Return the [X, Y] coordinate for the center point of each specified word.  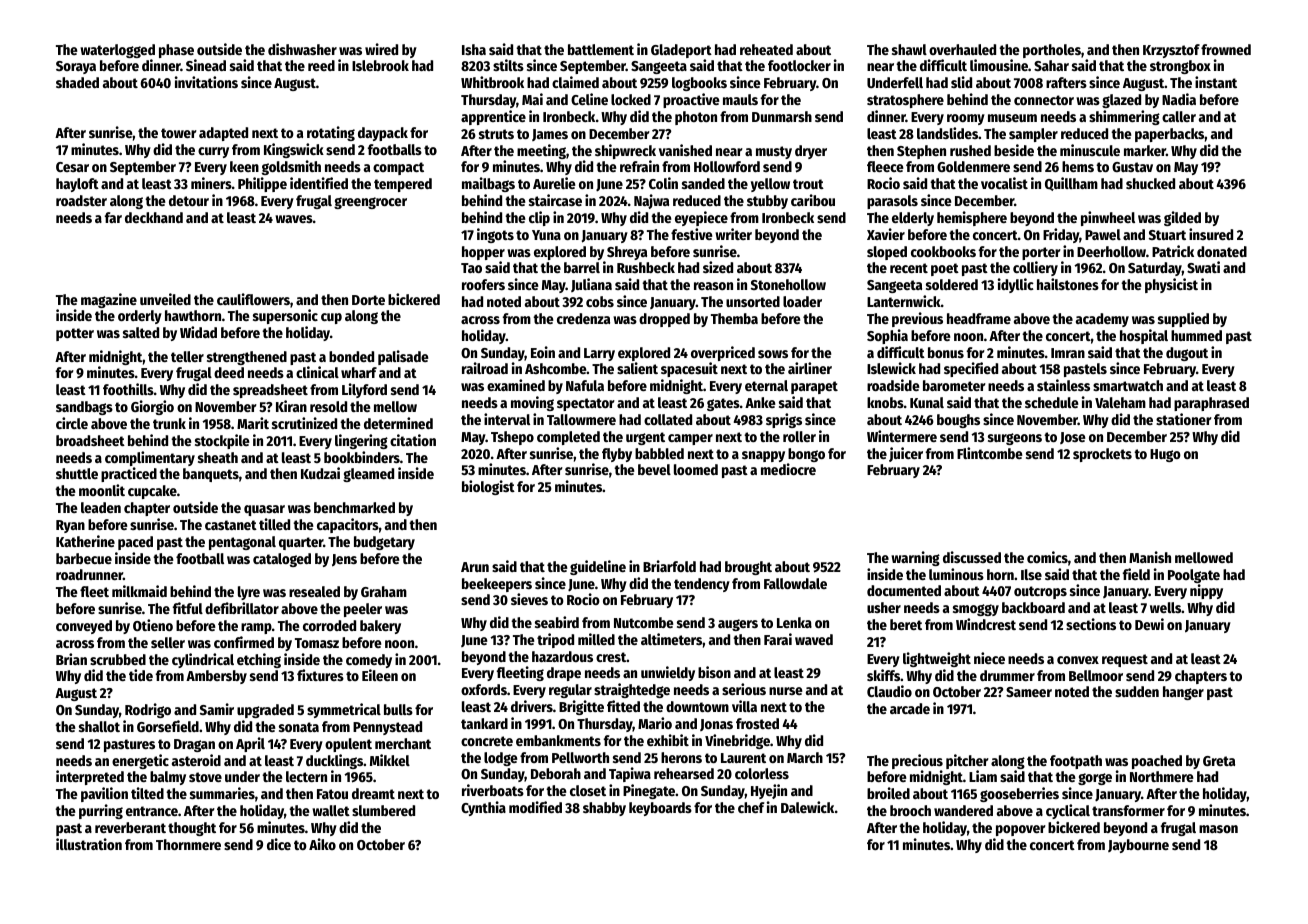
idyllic [1016, 285]
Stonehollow [788, 284]
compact [398, 168]
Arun [475, 567]
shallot [99, 726]
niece [989, 658]
